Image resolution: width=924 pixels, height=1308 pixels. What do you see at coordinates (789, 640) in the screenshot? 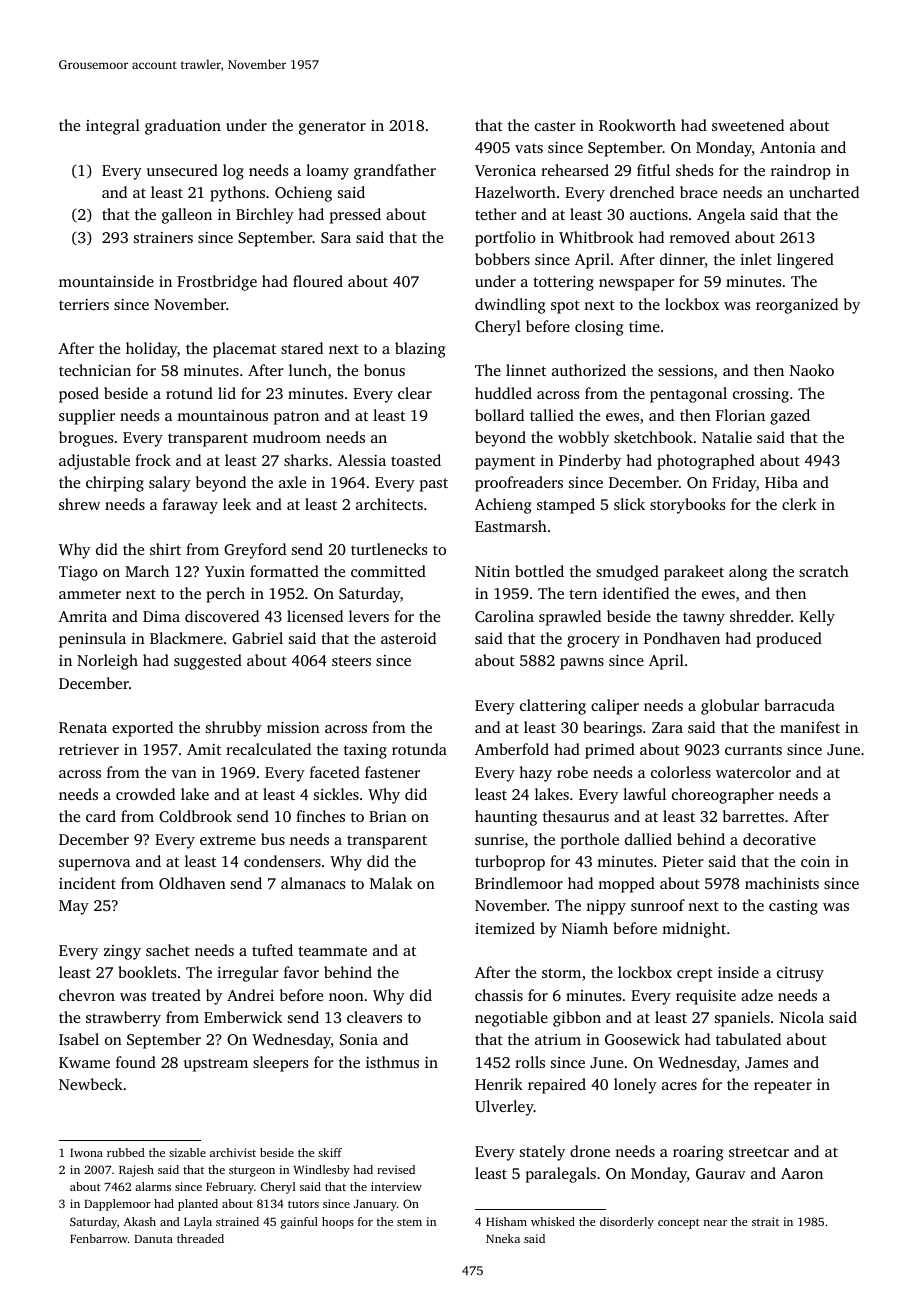
I see `produced` at bounding box center [789, 640].
